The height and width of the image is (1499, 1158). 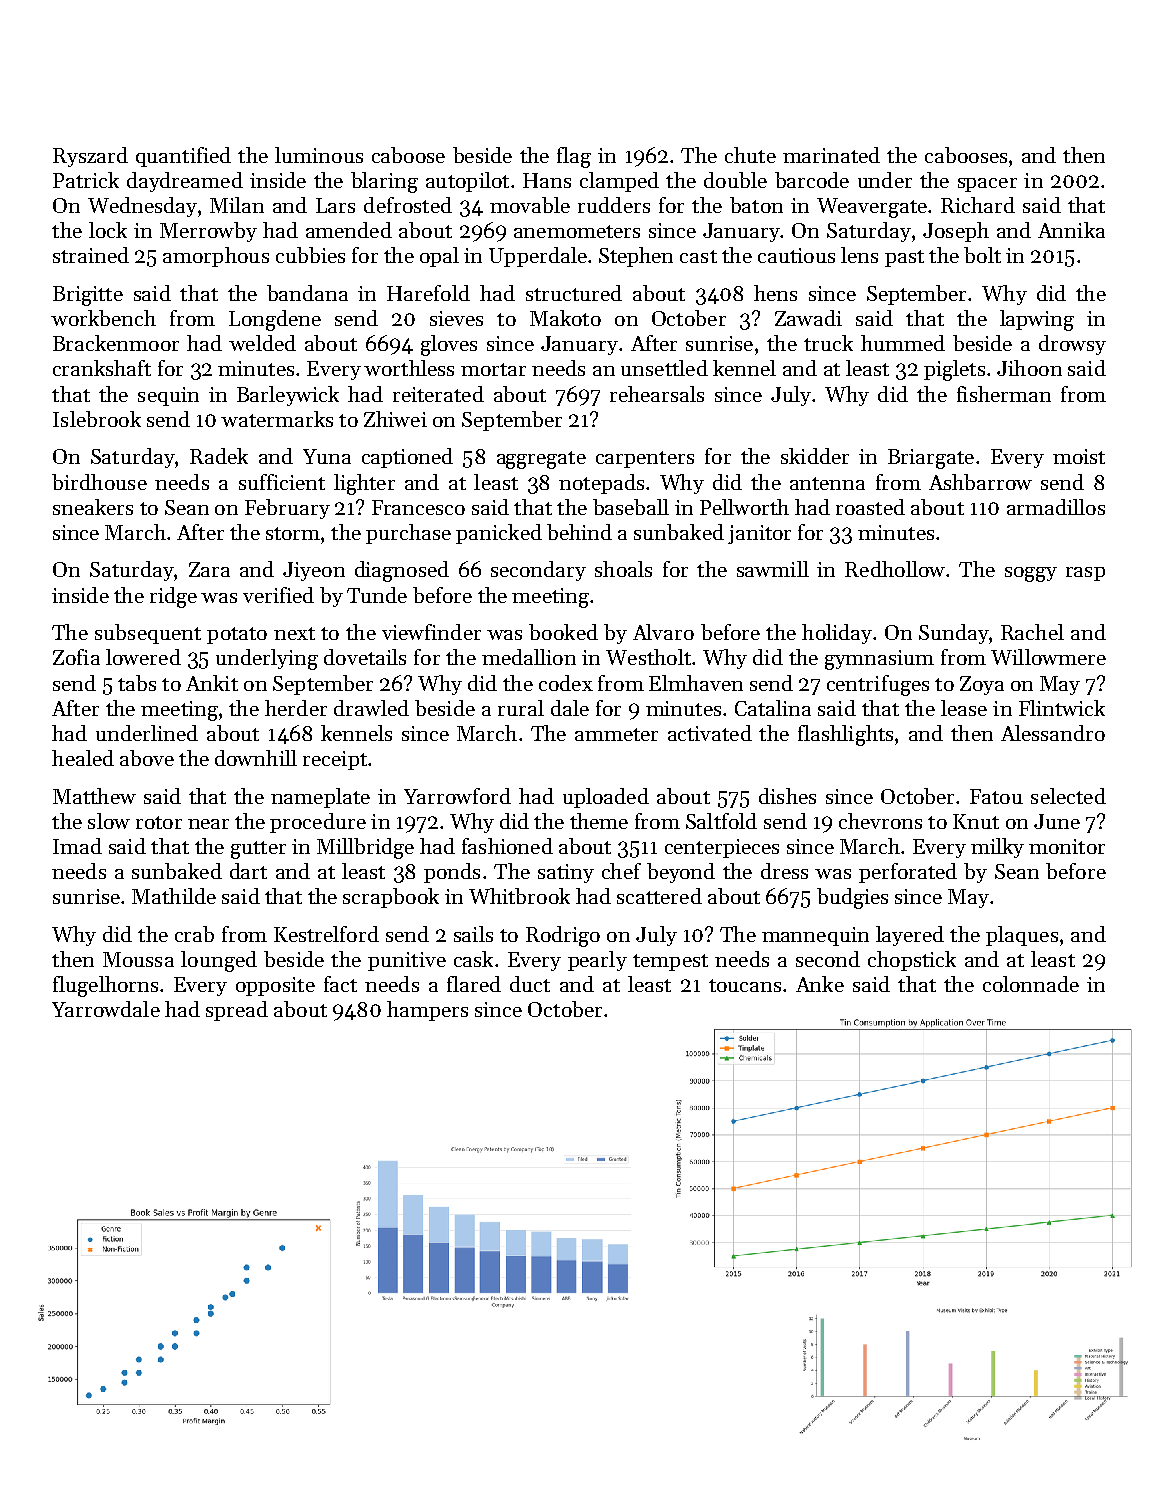 What do you see at coordinates (174, 896) in the image?
I see `Mathilde` at bounding box center [174, 896].
